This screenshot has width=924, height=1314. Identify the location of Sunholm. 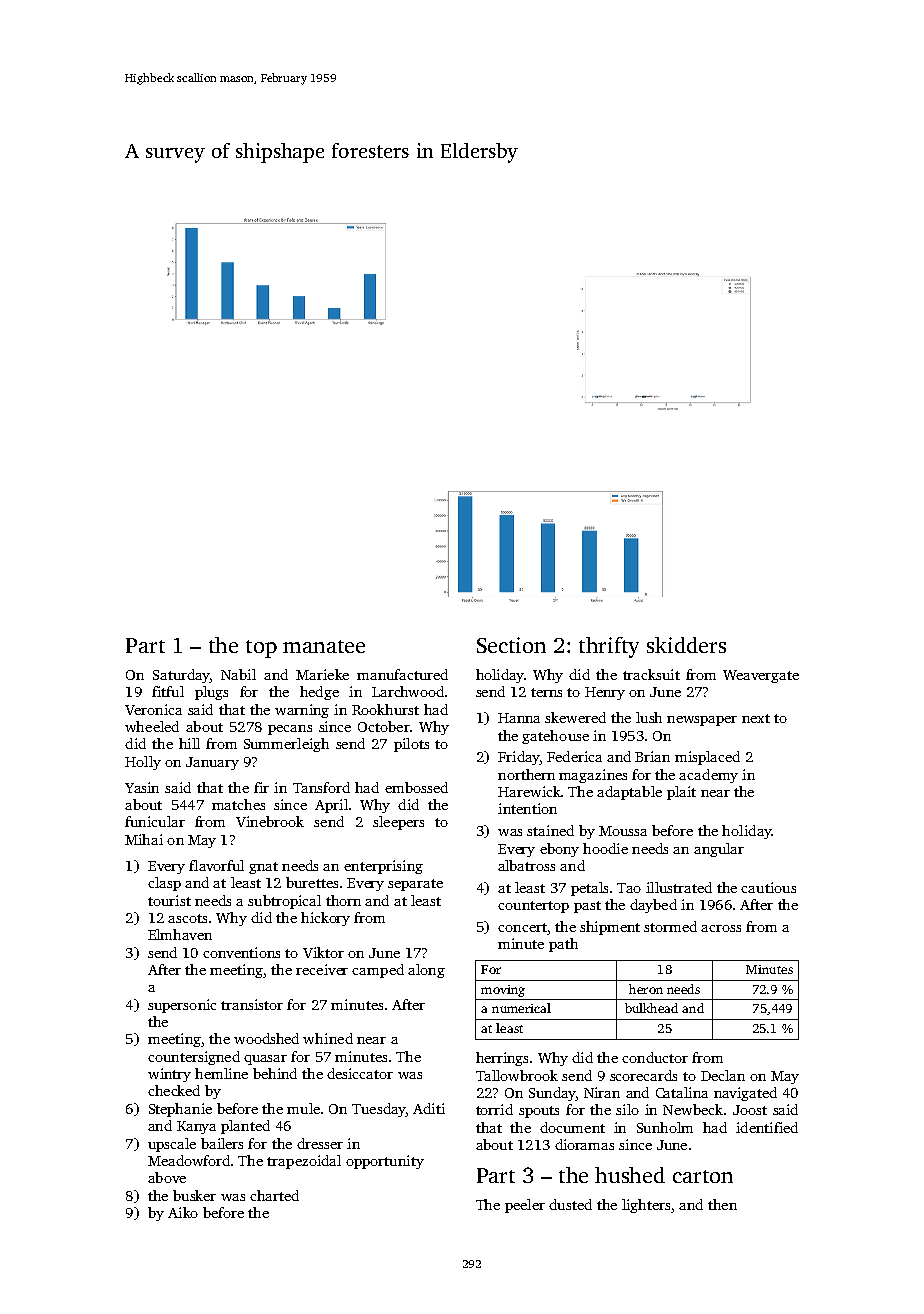
(665, 1127).
